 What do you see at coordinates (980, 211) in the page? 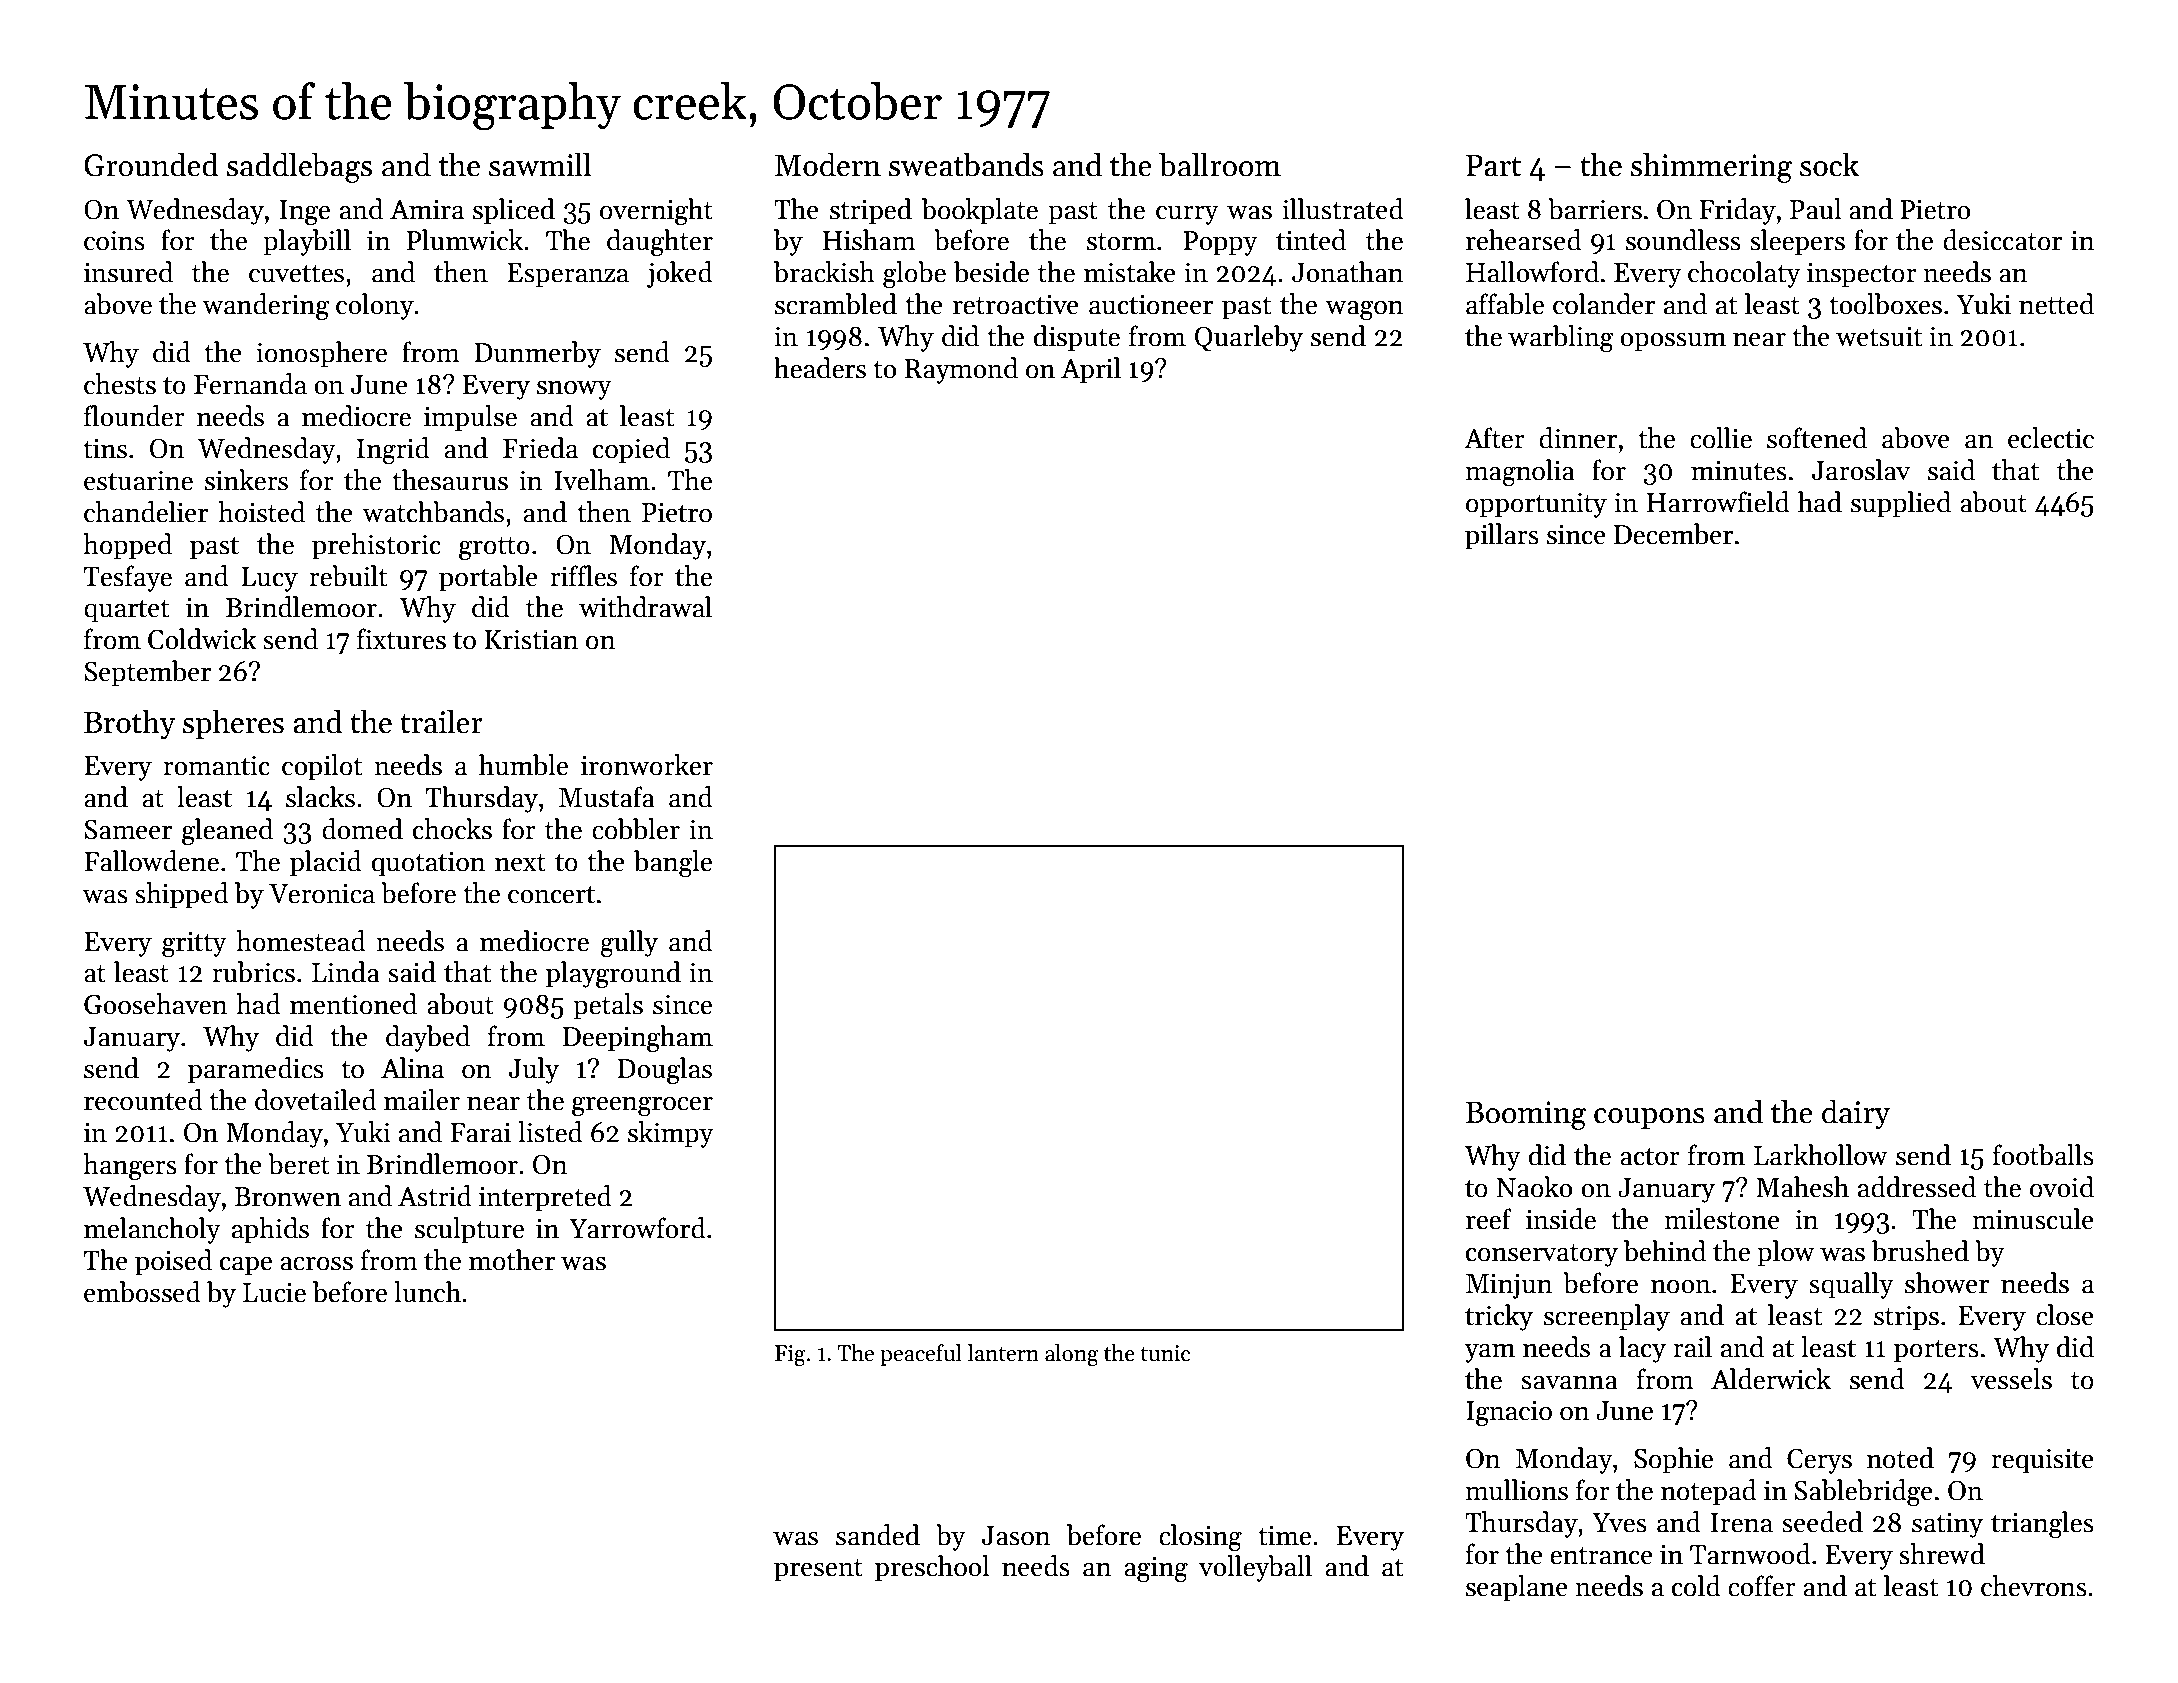
I see `bookplate` at bounding box center [980, 211].
